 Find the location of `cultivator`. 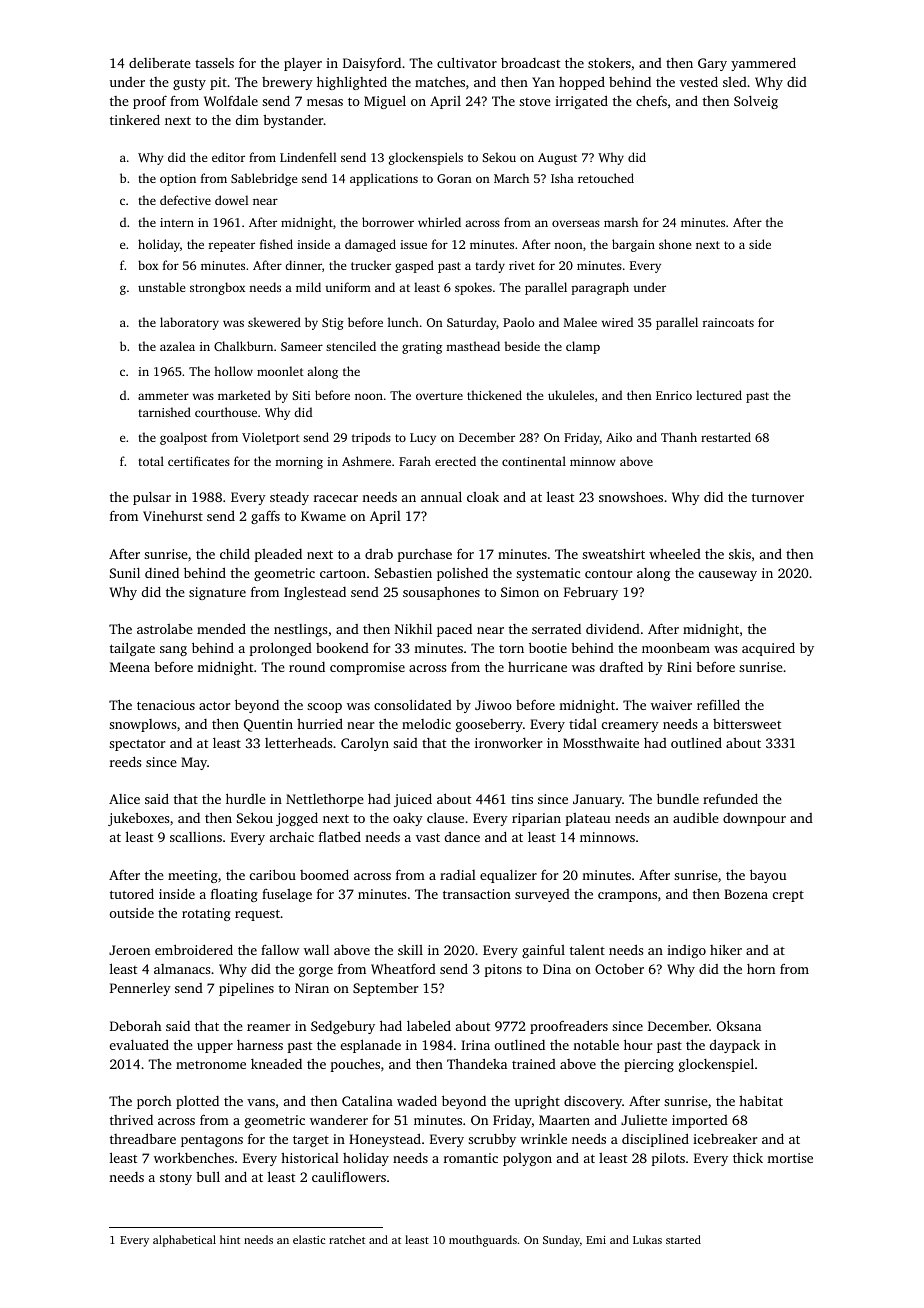

cultivator is located at coordinates (467, 62).
